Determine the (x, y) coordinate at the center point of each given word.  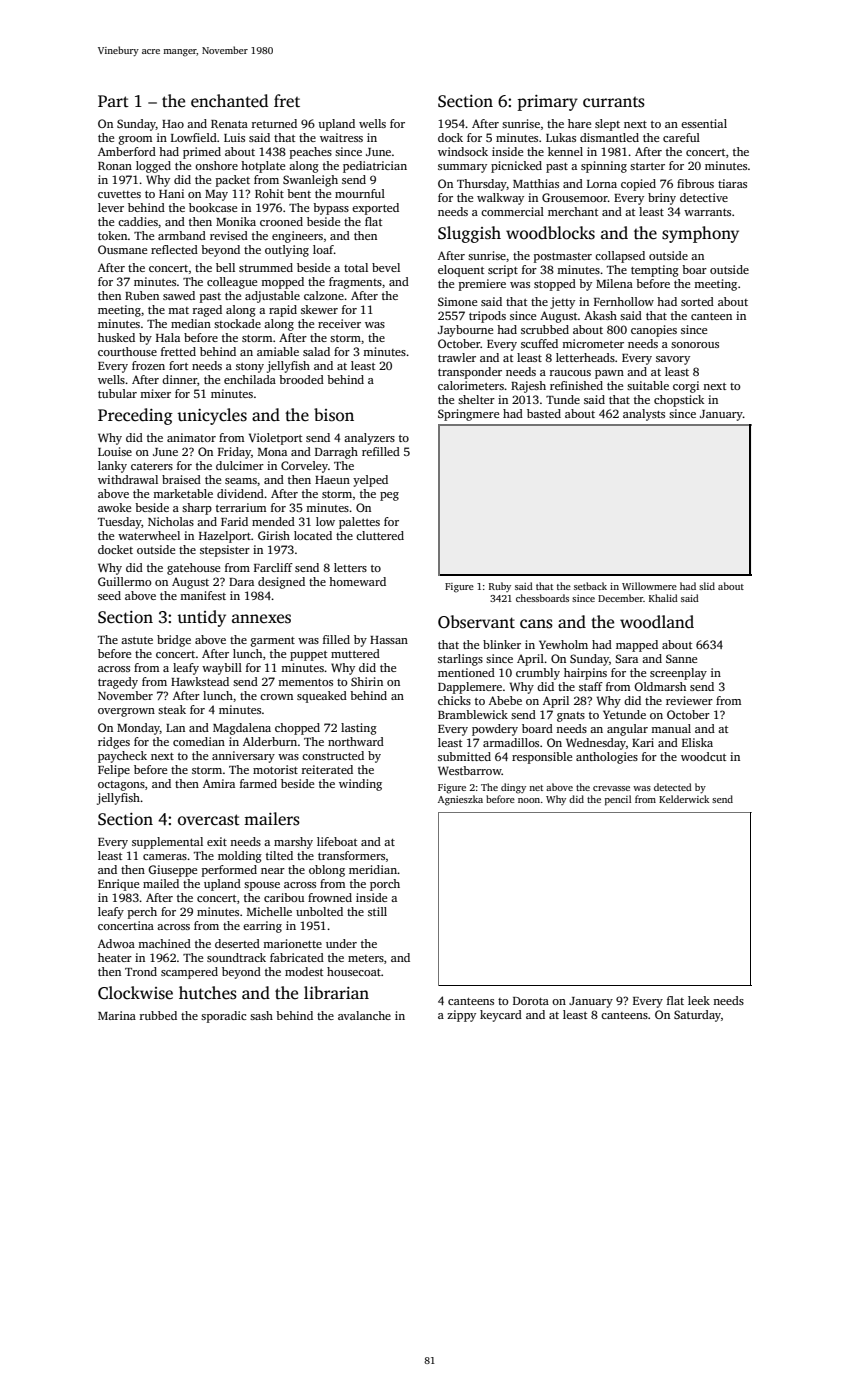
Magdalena (242, 729)
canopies (654, 331)
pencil (618, 800)
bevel (386, 267)
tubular (117, 393)
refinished (576, 385)
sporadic (223, 1017)
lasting (359, 729)
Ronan (115, 166)
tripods (487, 317)
